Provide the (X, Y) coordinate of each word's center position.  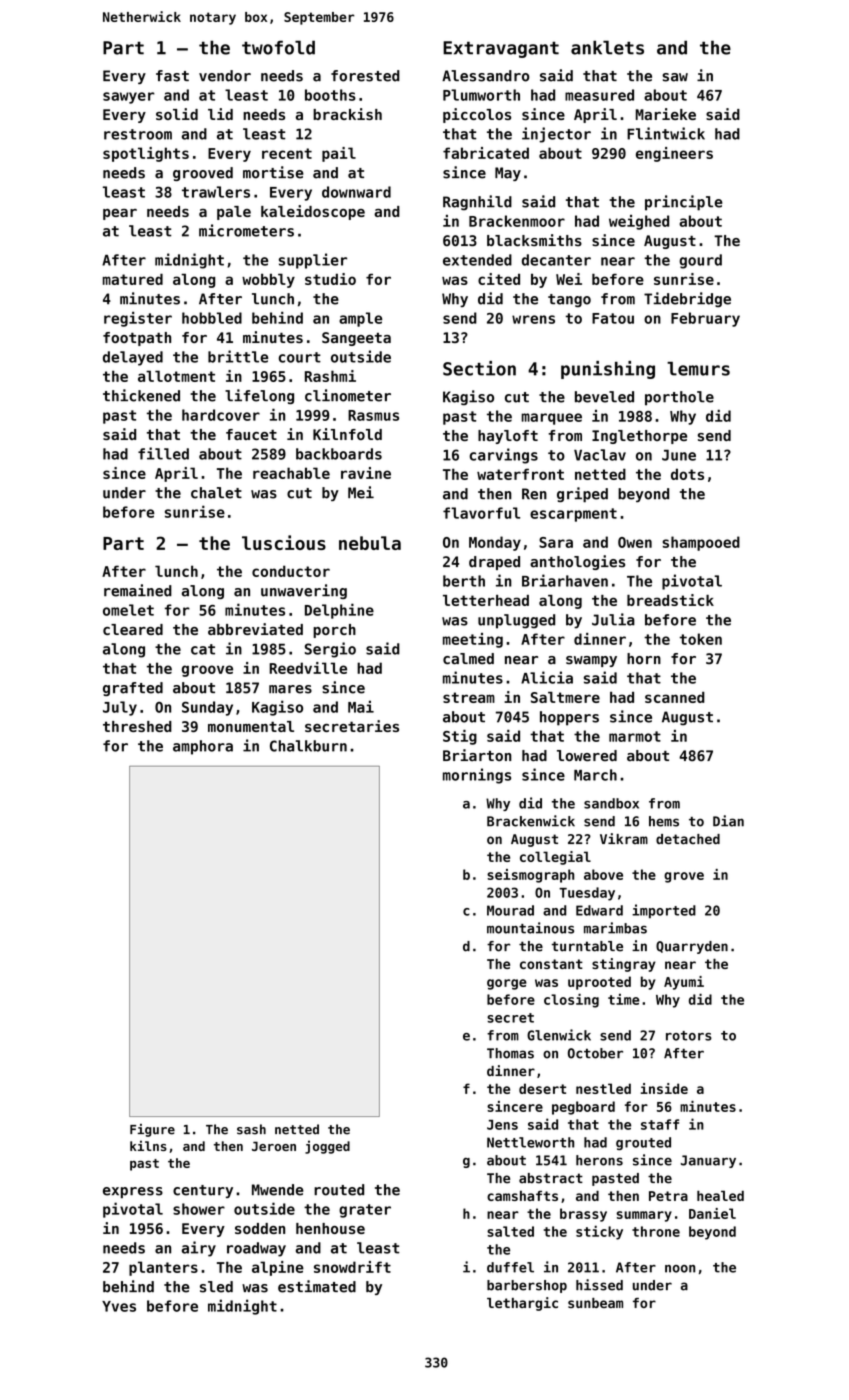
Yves (119, 1306)
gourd (700, 261)
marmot (635, 736)
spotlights (146, 154)
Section (479, 368)
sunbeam (595, 1303)
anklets (607, 47)
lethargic (522, 1304)
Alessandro (485, 76)
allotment (176, 376)
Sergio (330, 650)
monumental (251, 726)
